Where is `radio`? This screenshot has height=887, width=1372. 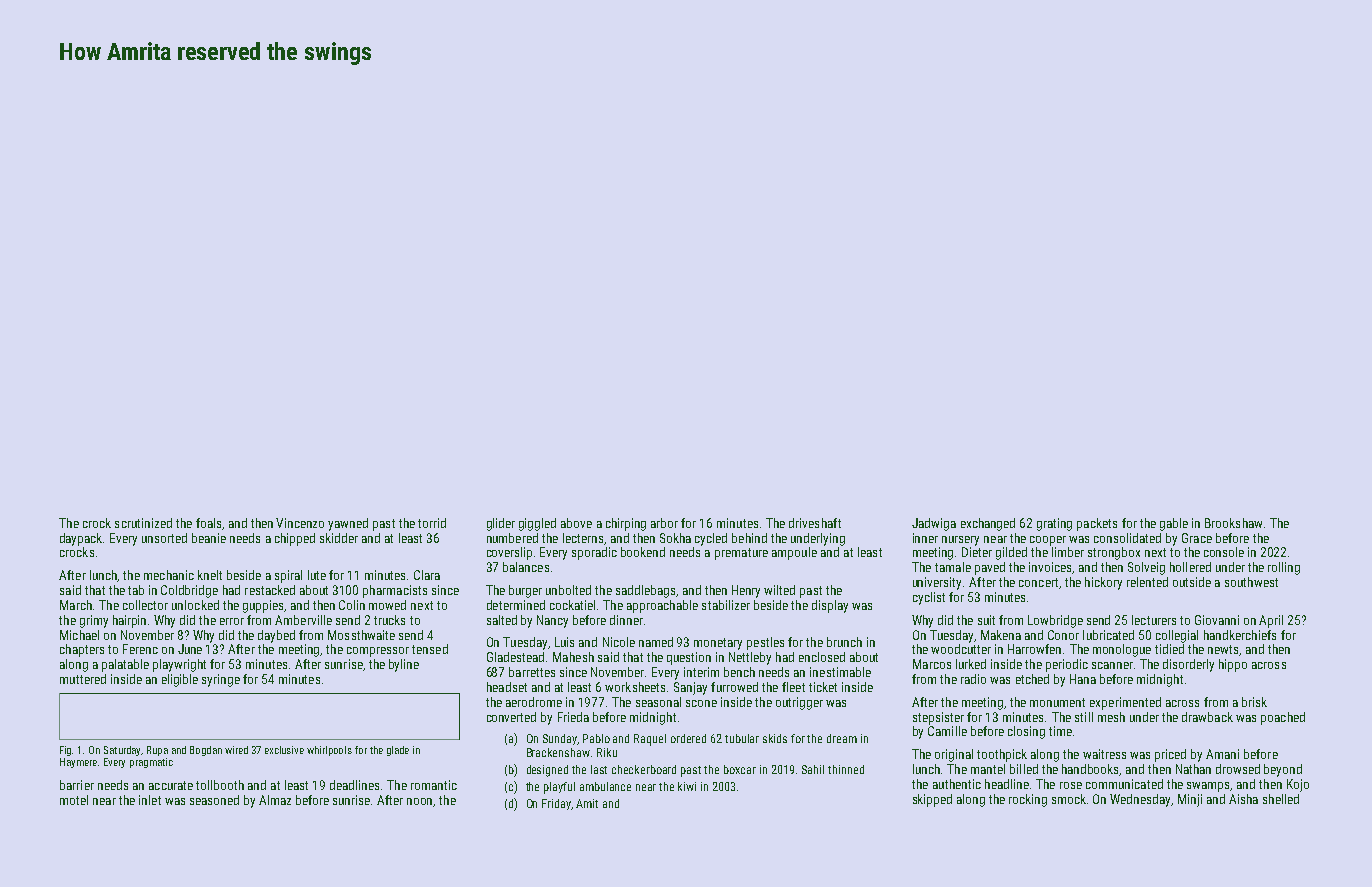
radio is located at coordinates (973, 679).
